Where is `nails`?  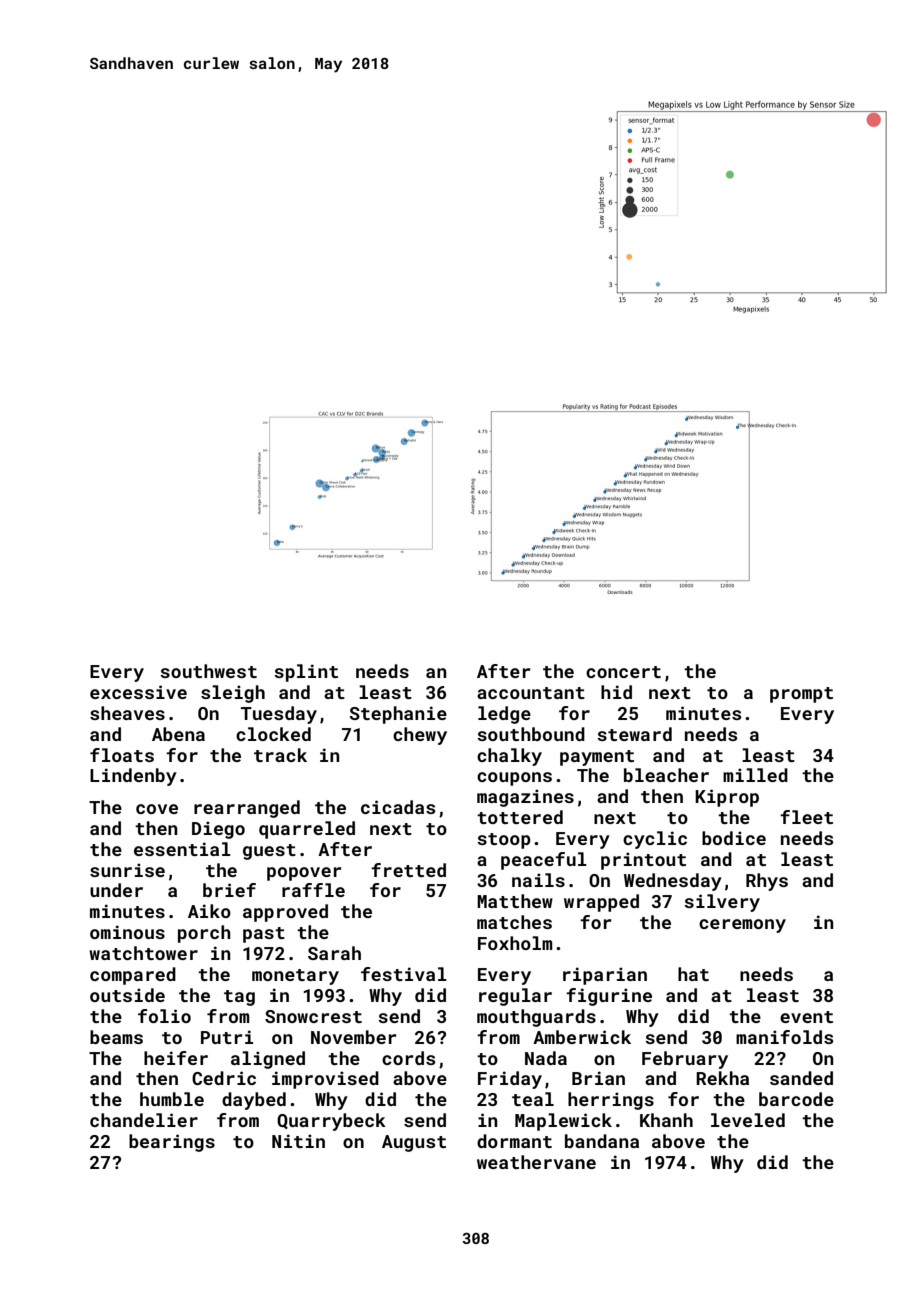
nails is located at coordinates (538, 880).
